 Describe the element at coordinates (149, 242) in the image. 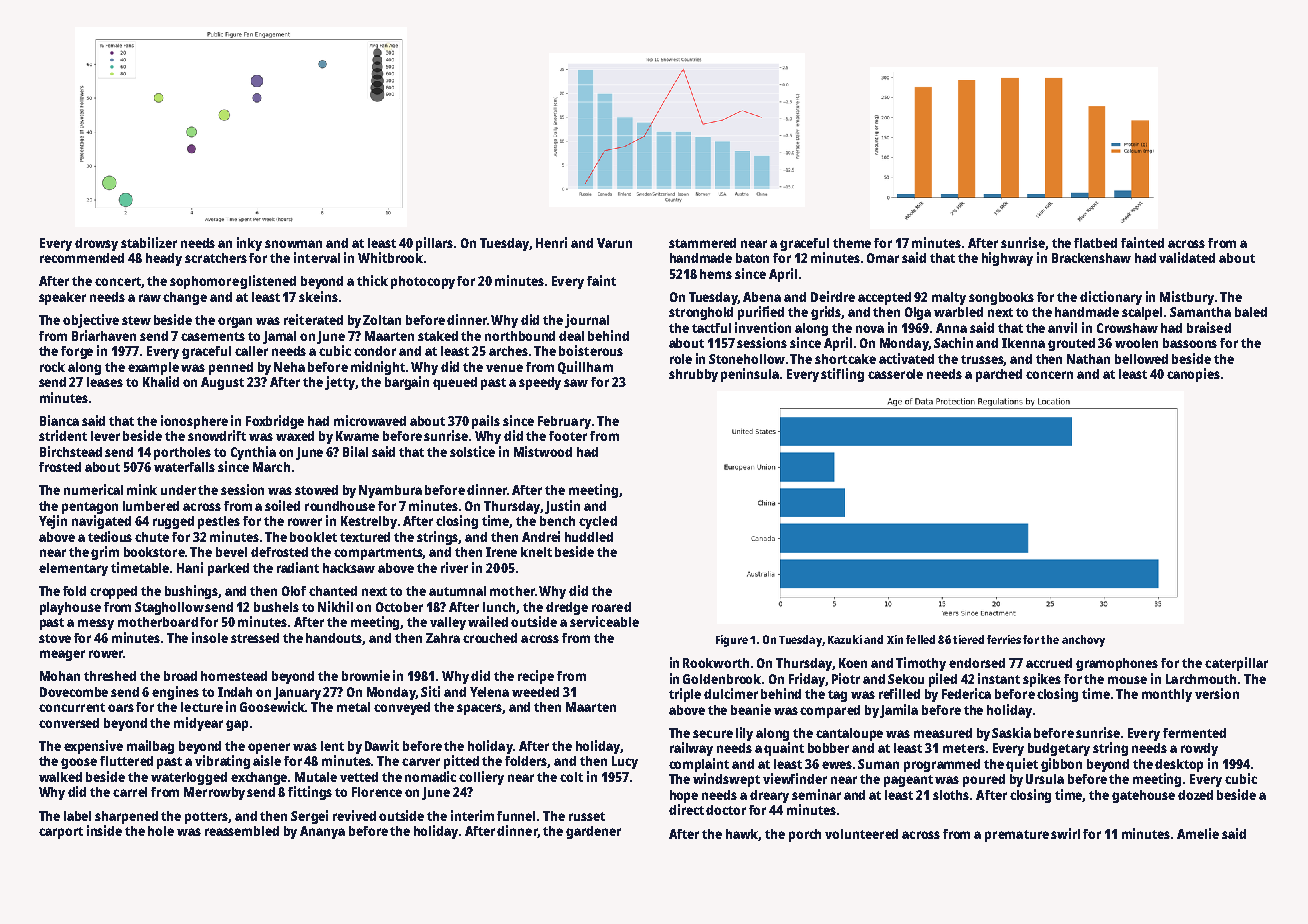

I see `stabilizer` at that location.
